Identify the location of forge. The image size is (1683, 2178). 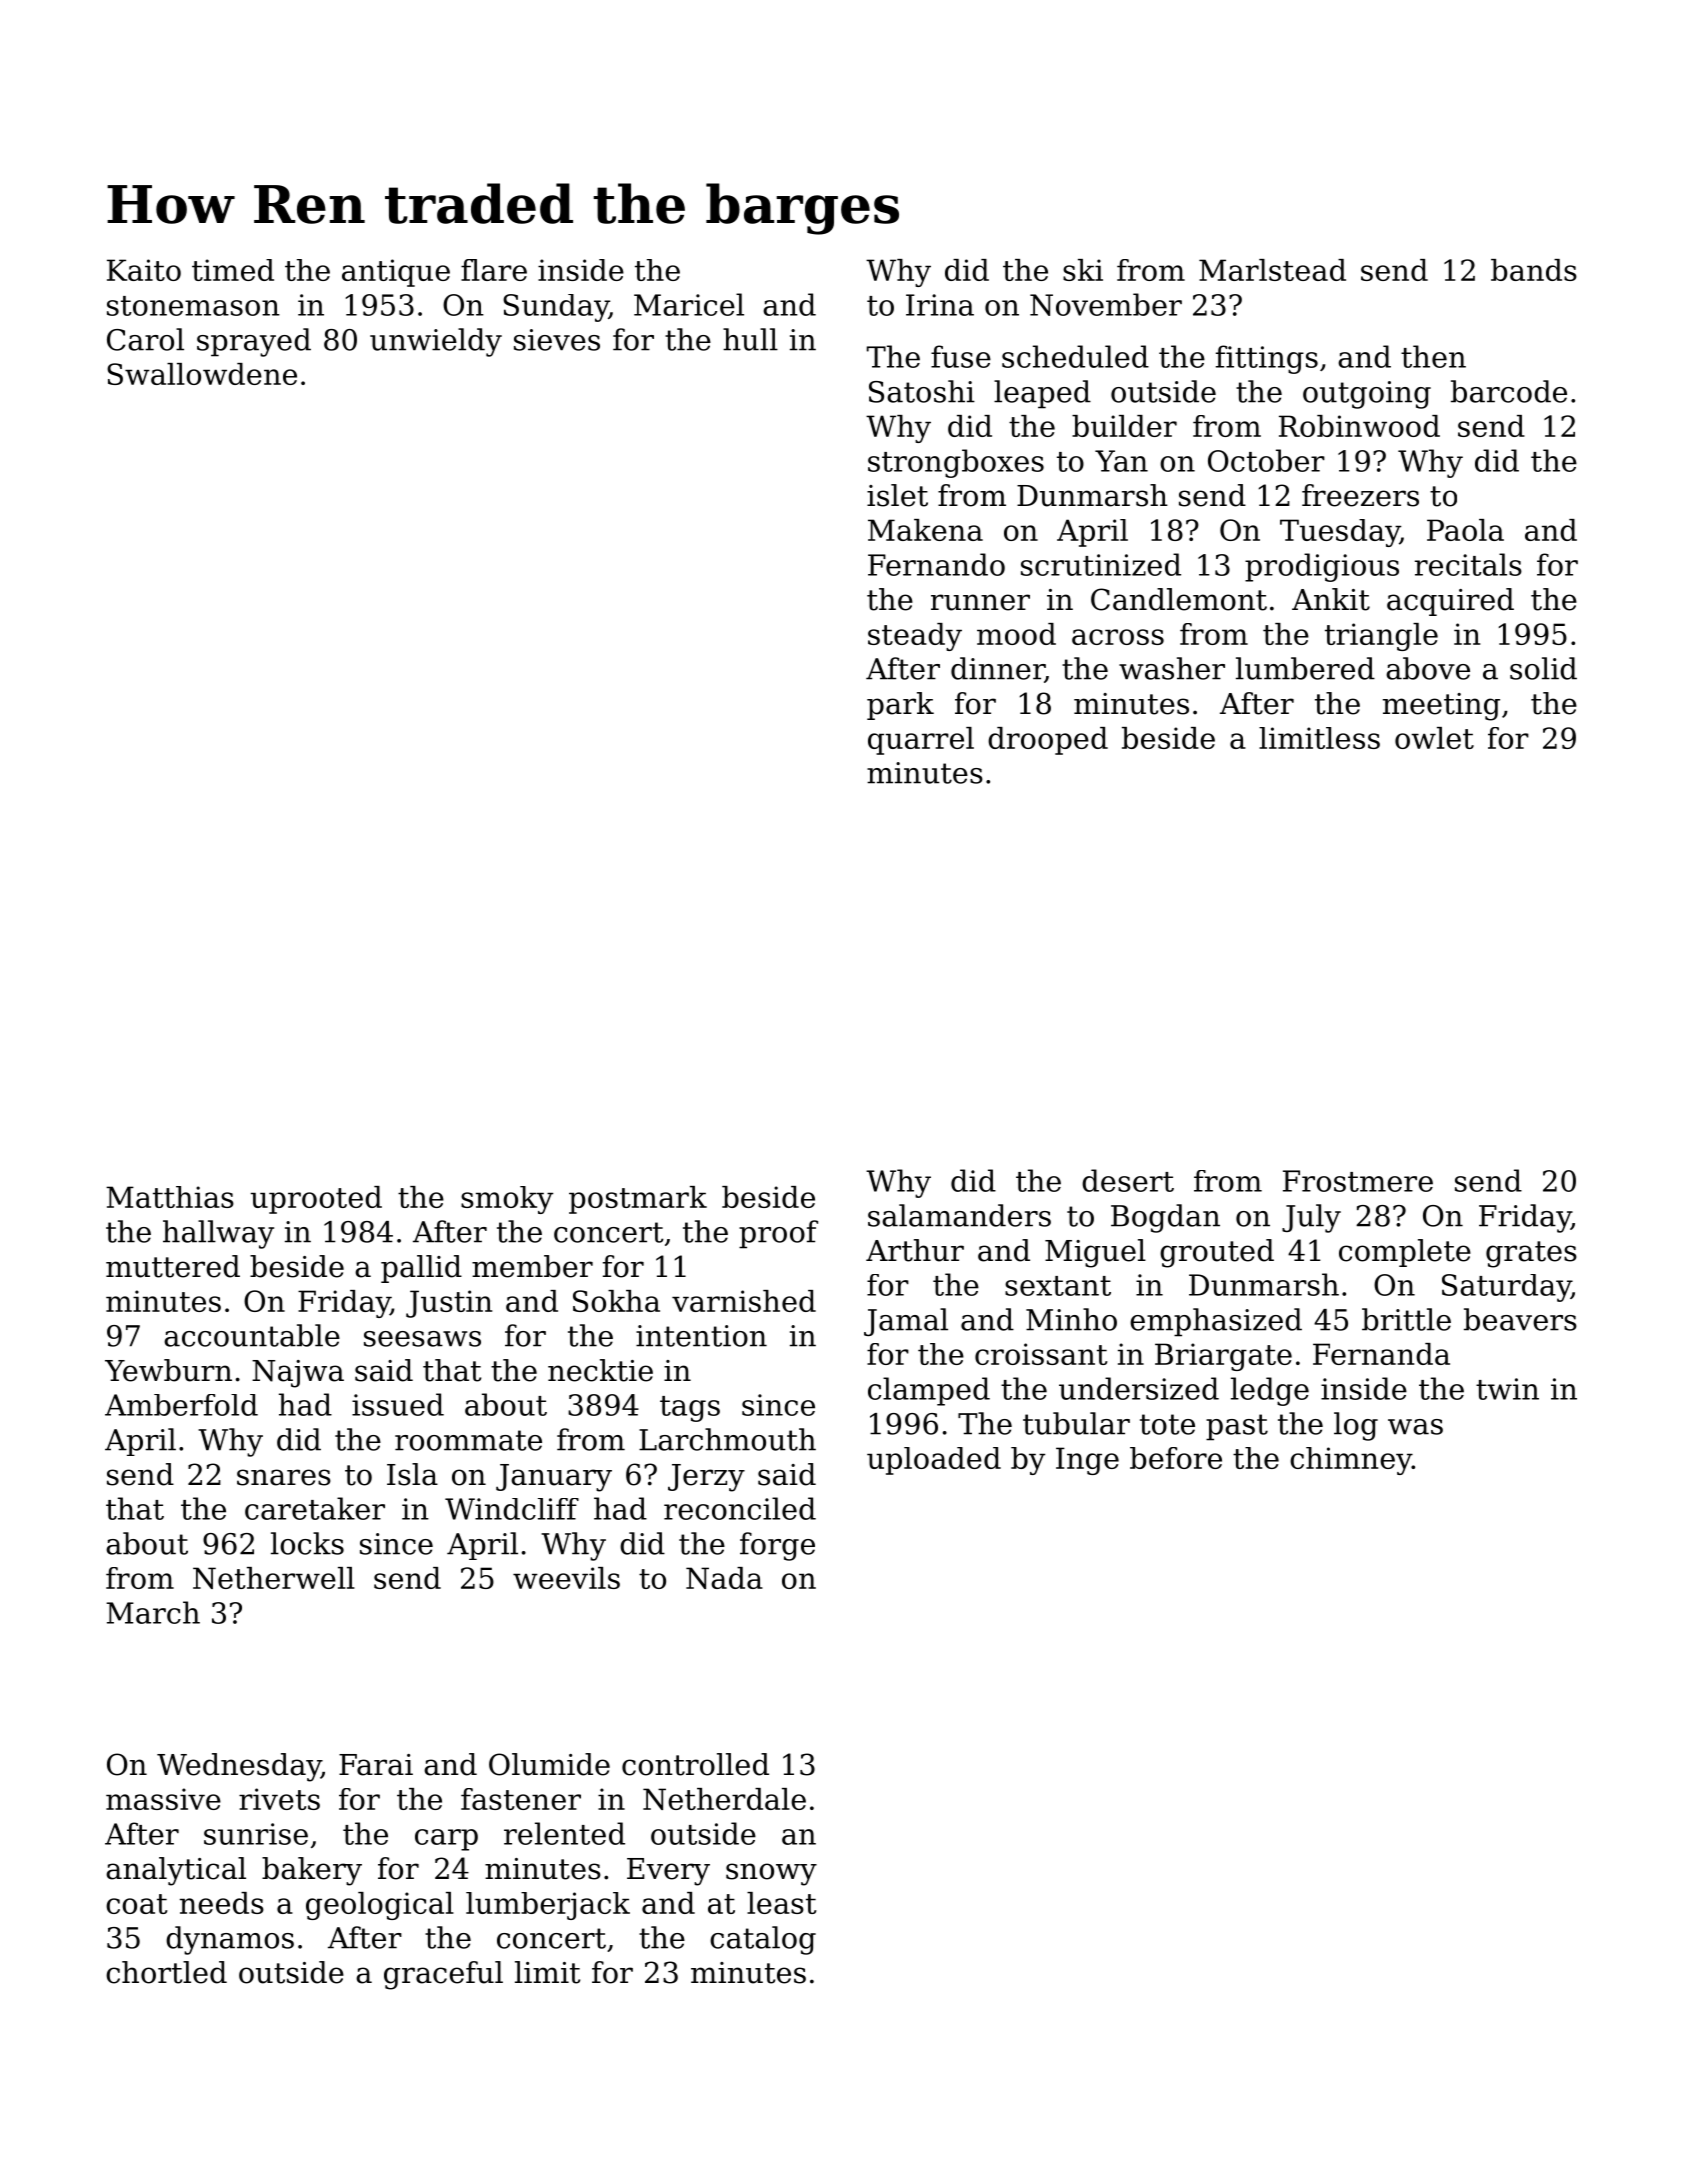
(777, 1546).
